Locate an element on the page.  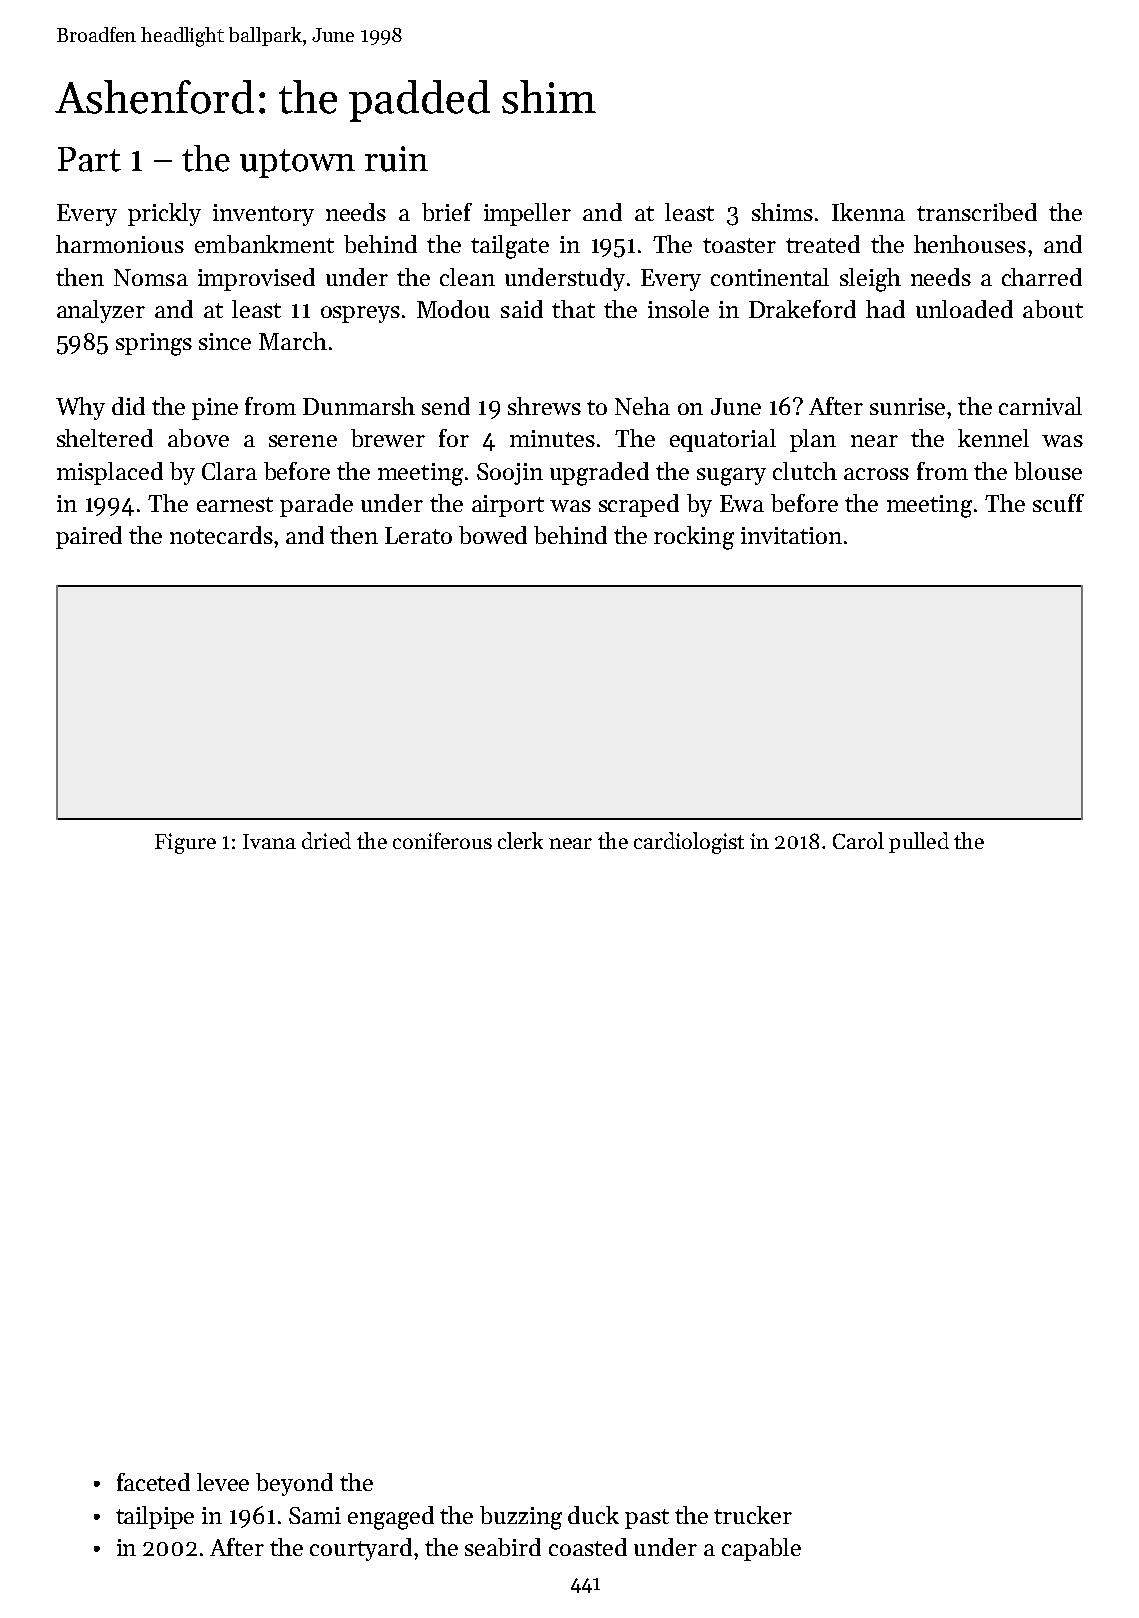
Carol is located at coordinates (858, 840).
